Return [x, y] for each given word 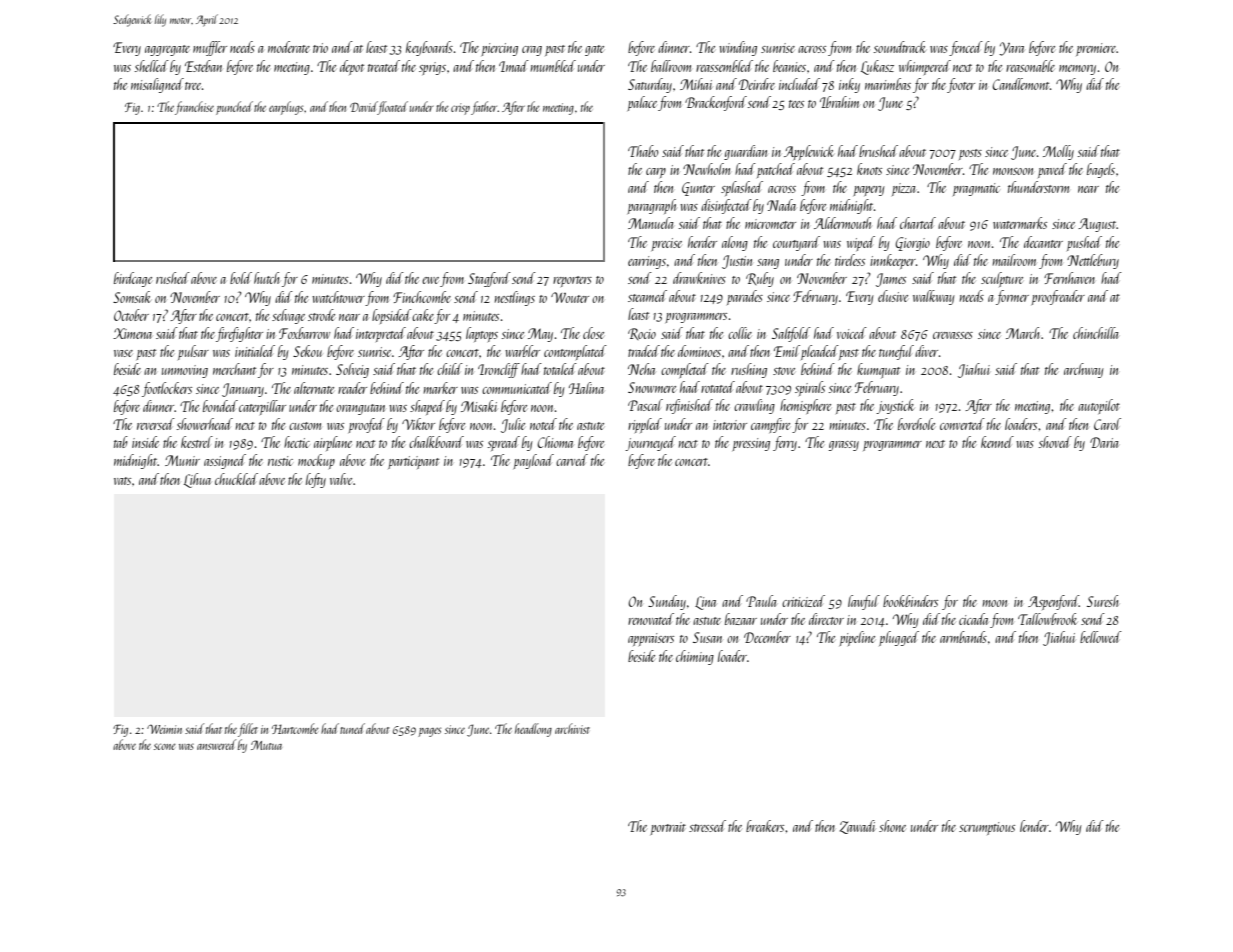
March [1023, 333]
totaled [560, 369]
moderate [289, 47]
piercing [499, 49]
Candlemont [1021, 84]
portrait [668, 828]
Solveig [352, 370]
